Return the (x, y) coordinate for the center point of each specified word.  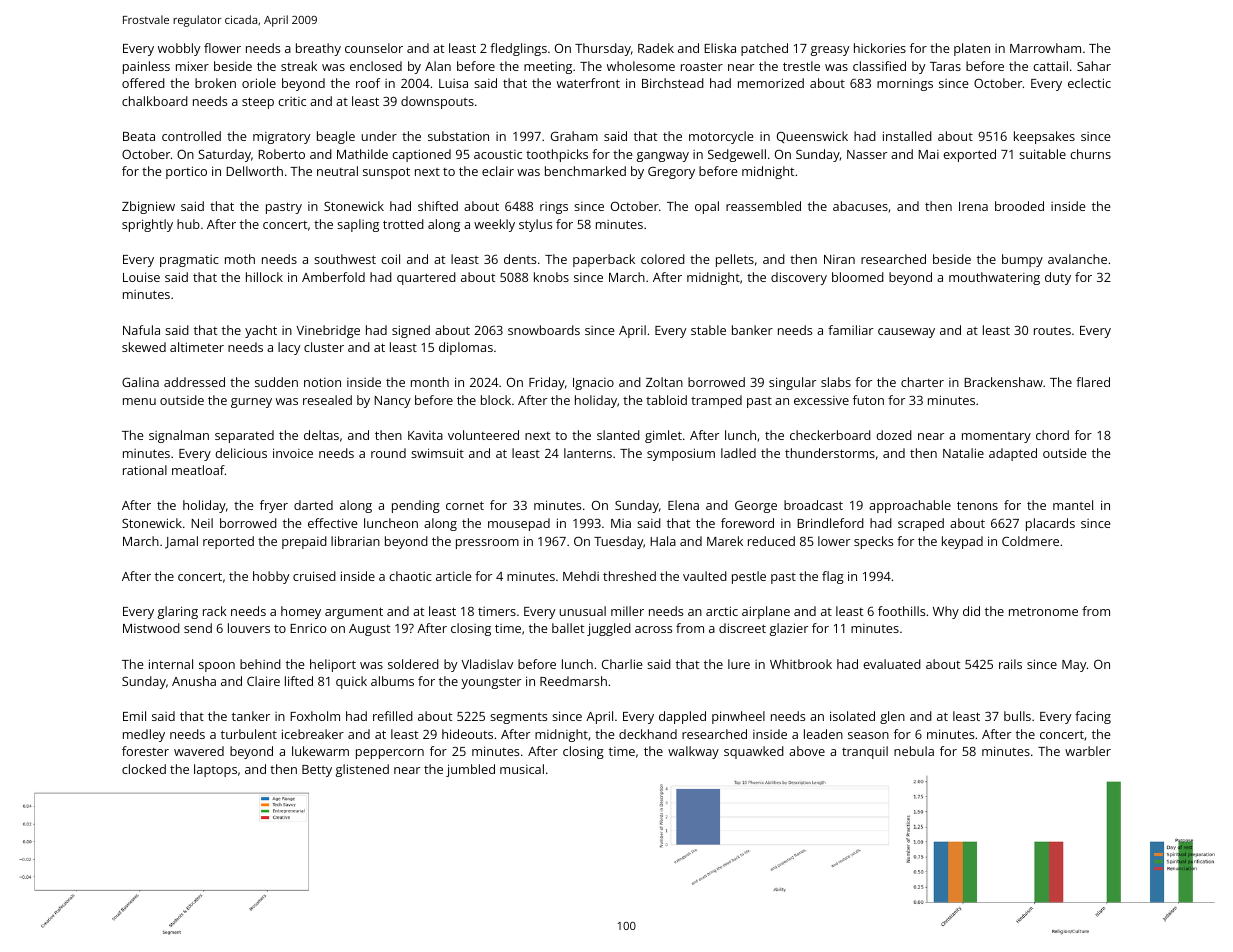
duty (1058, 278)
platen (972, 49)
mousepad (519, 524)
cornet (465, 505)
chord (1052, 435)
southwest (345, 259)
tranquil (865, 752)
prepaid (304, 542)
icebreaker (313, 734)
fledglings (518, 49)
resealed (327, 400)
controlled (191, 136)
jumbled (470, 770)
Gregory (671, 173)
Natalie (963, 453)
